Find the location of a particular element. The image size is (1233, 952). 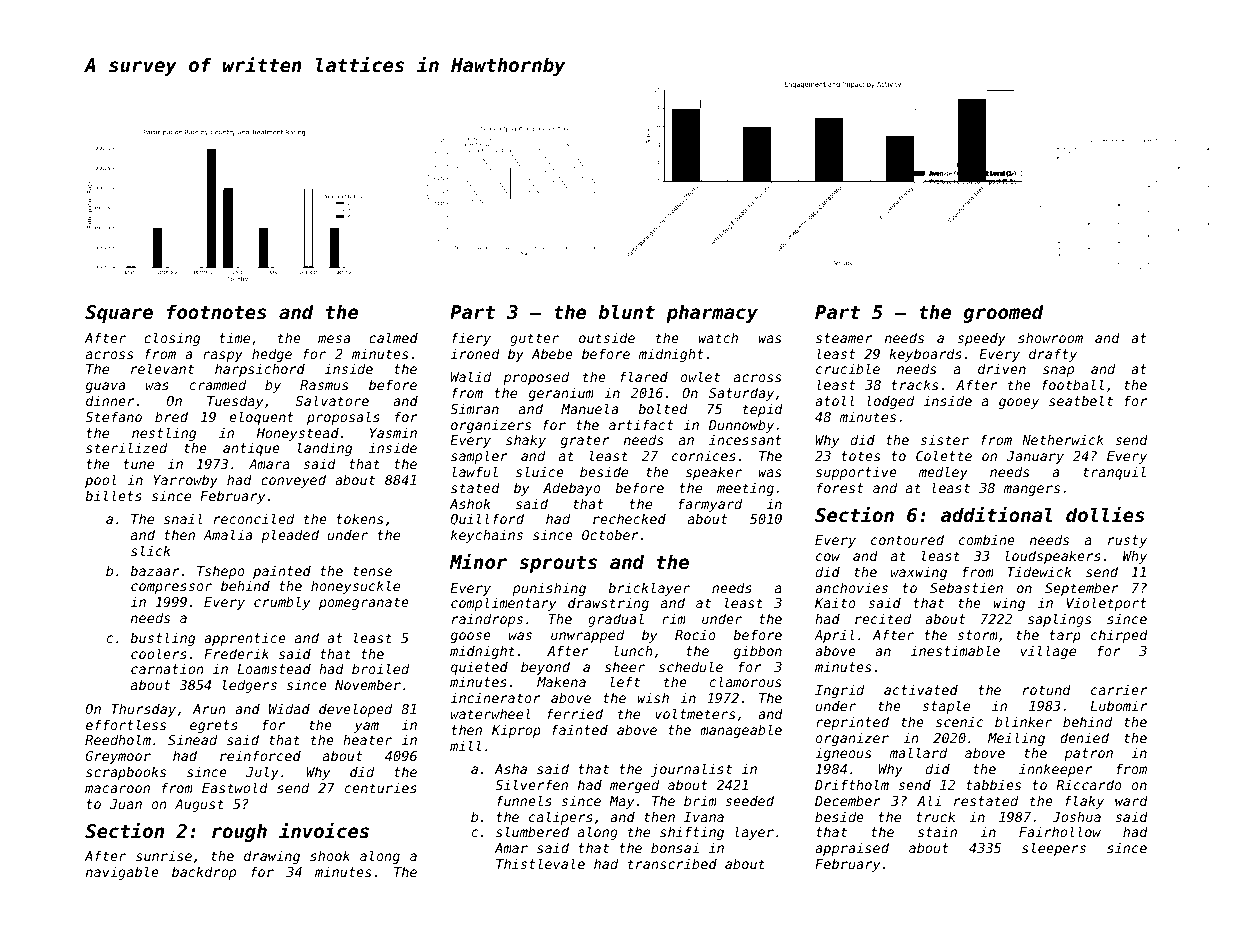

footnotes is located at coordinates (217, 311).
